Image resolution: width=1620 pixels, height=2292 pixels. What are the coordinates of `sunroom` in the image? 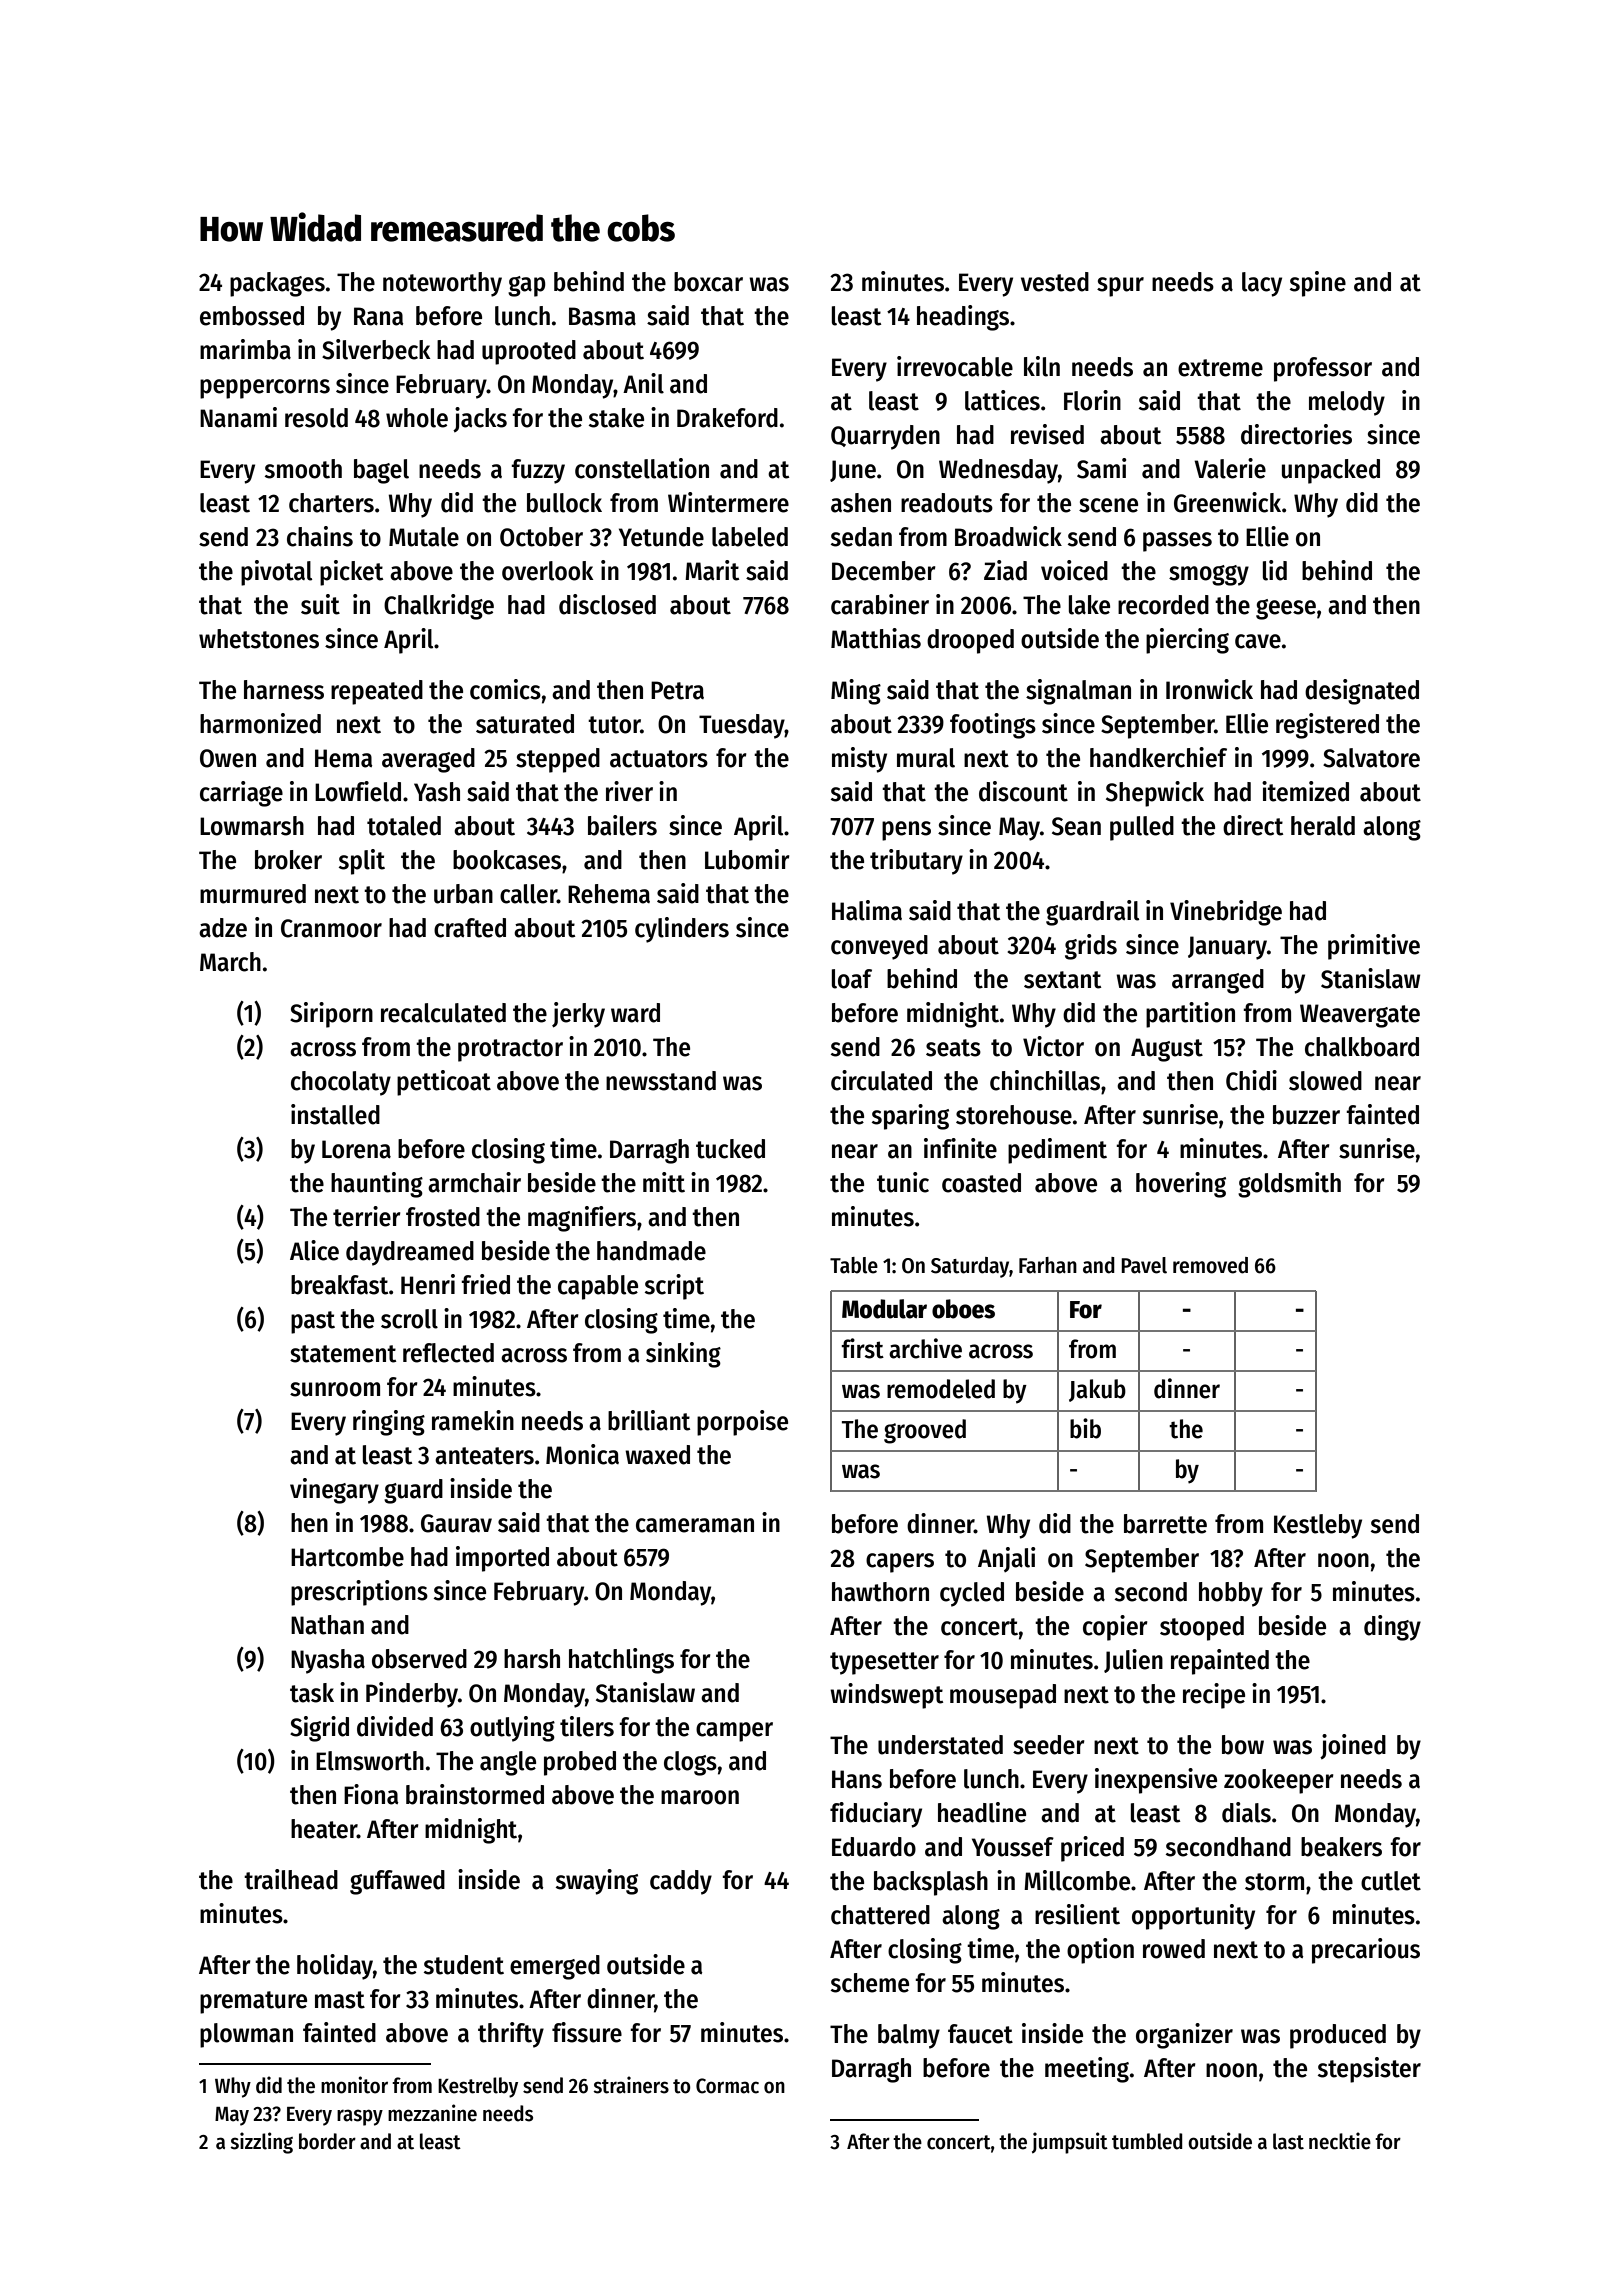 It's located at (335, 1389).
